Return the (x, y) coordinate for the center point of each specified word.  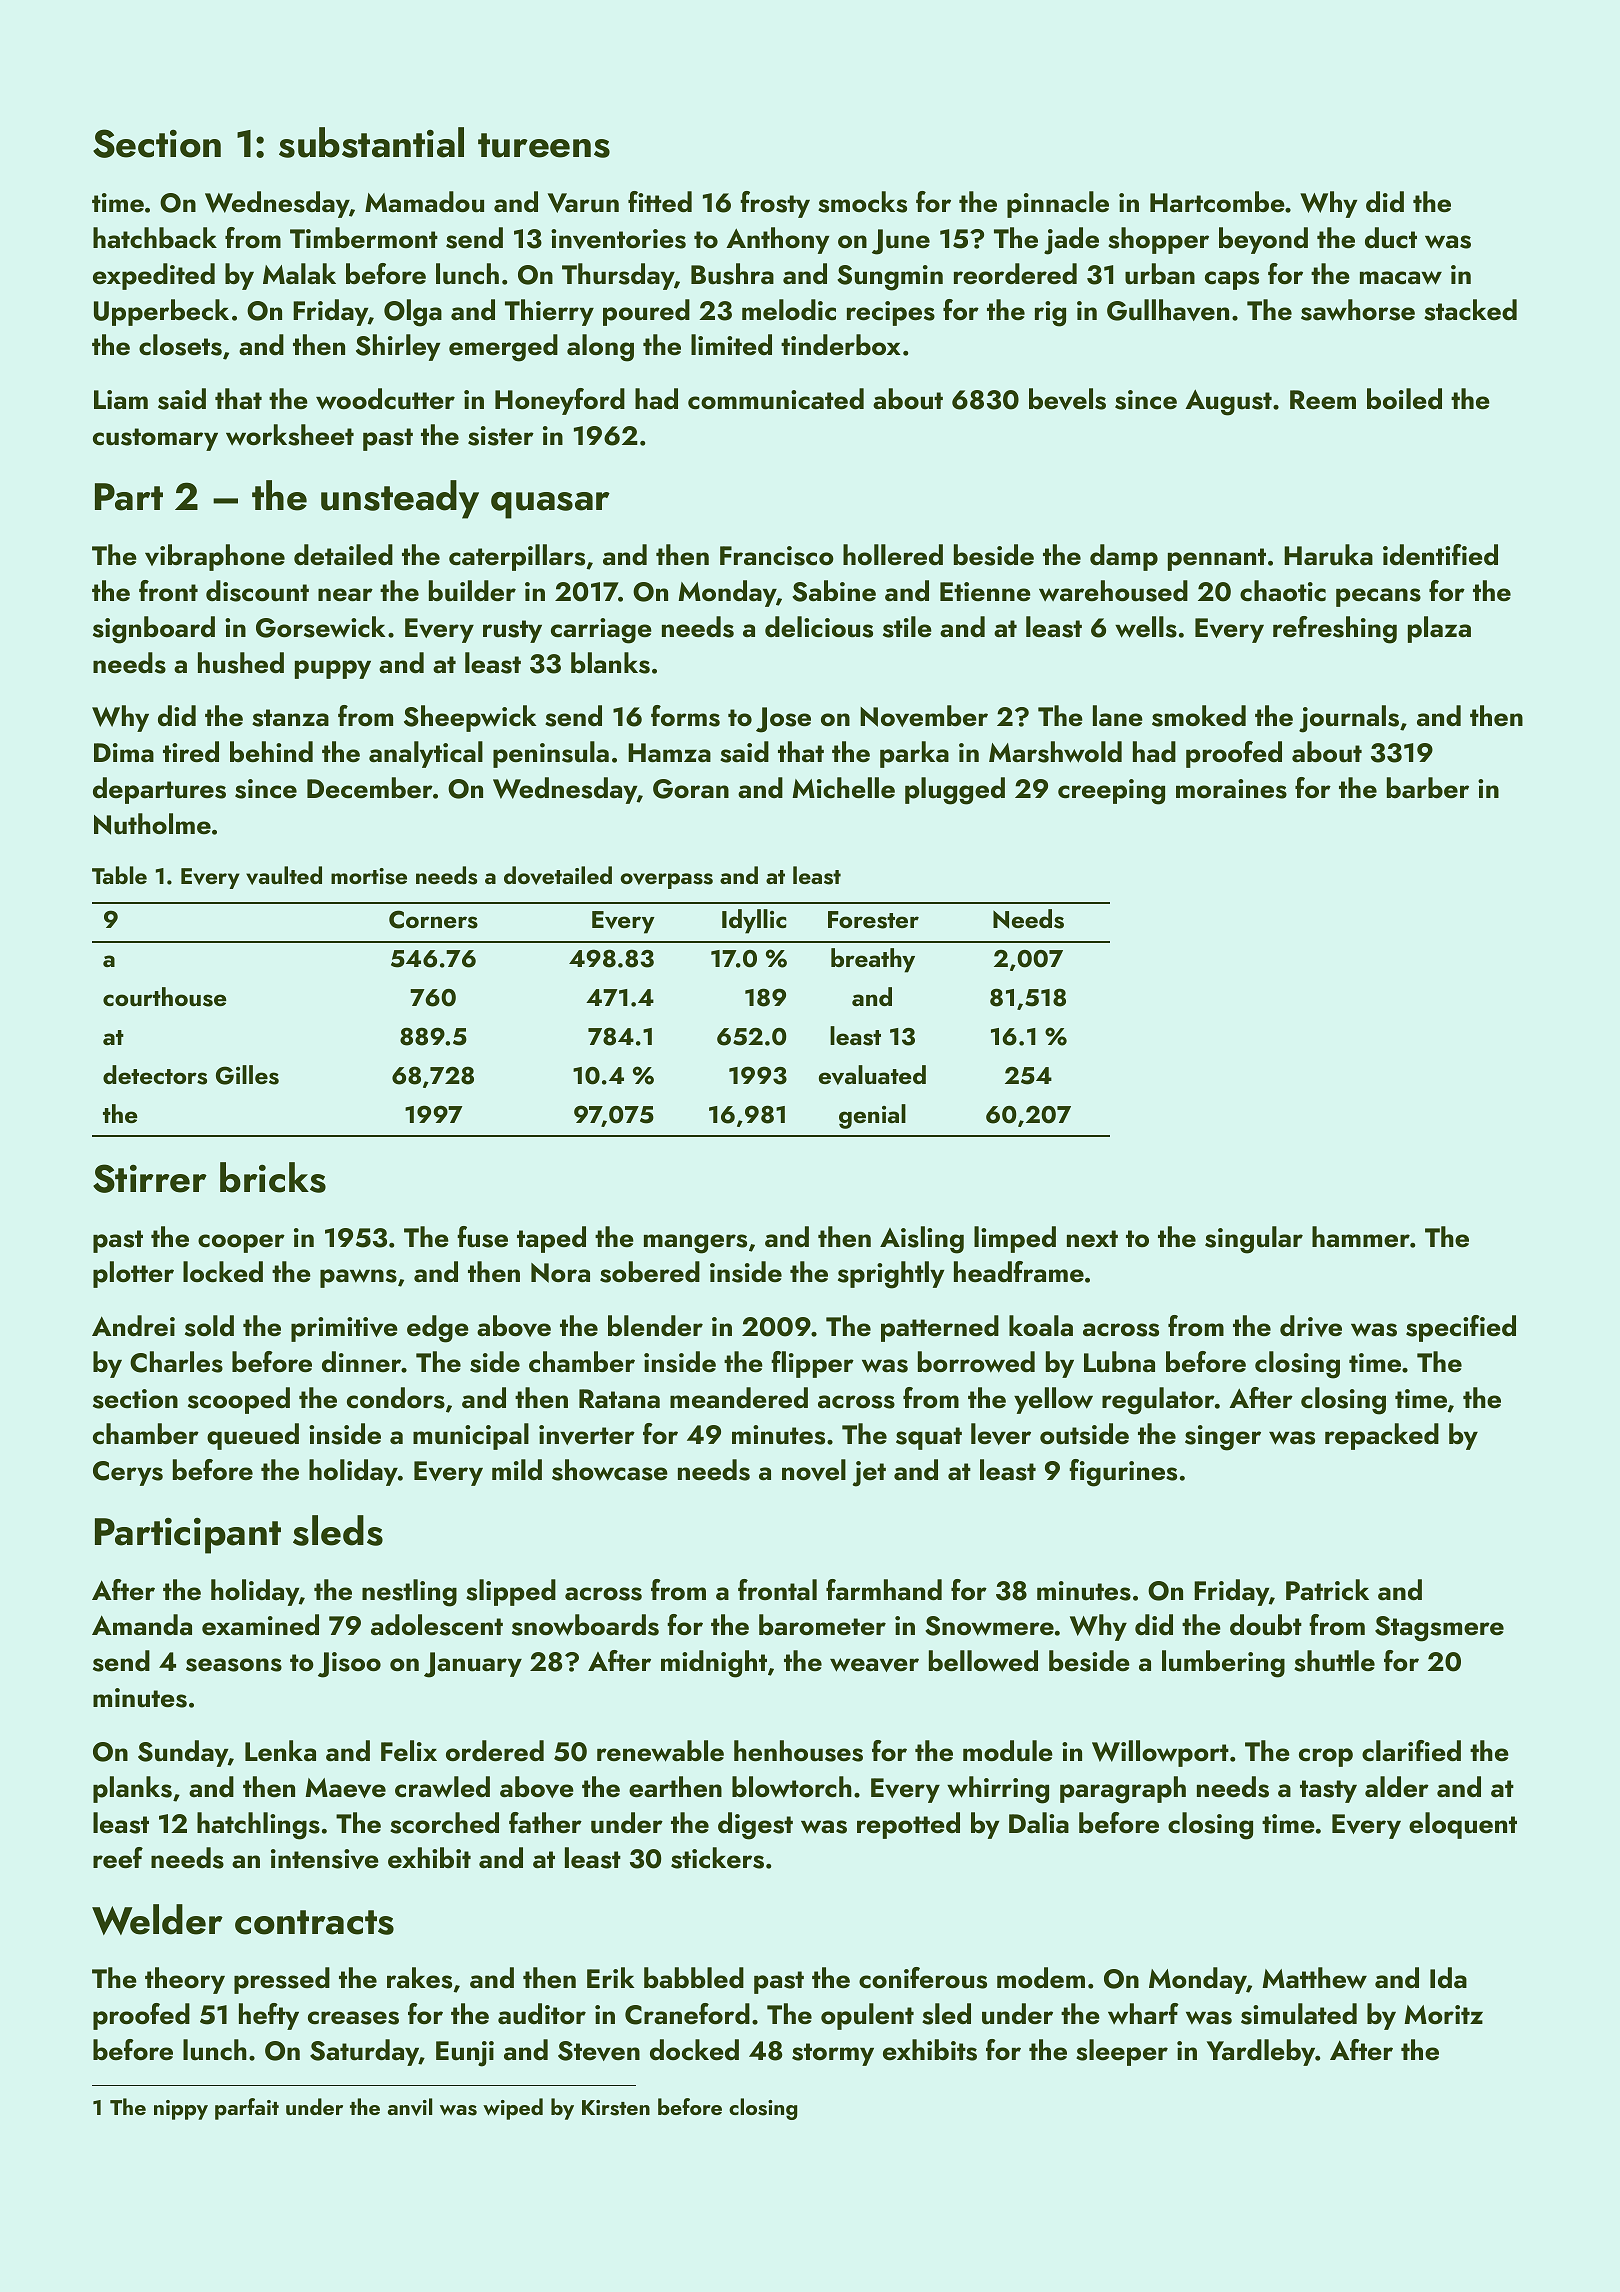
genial (872, 1116)
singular (1254, 1240)
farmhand (884, 1590)
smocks (862, 202)
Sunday (183, 1753)
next (1092, 1239)
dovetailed (558, 875)
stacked (1470, 310)
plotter (133, 1274)
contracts (314, 1922)
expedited (154, 276)
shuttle (1334, 1661)
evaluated (872, 1075)
